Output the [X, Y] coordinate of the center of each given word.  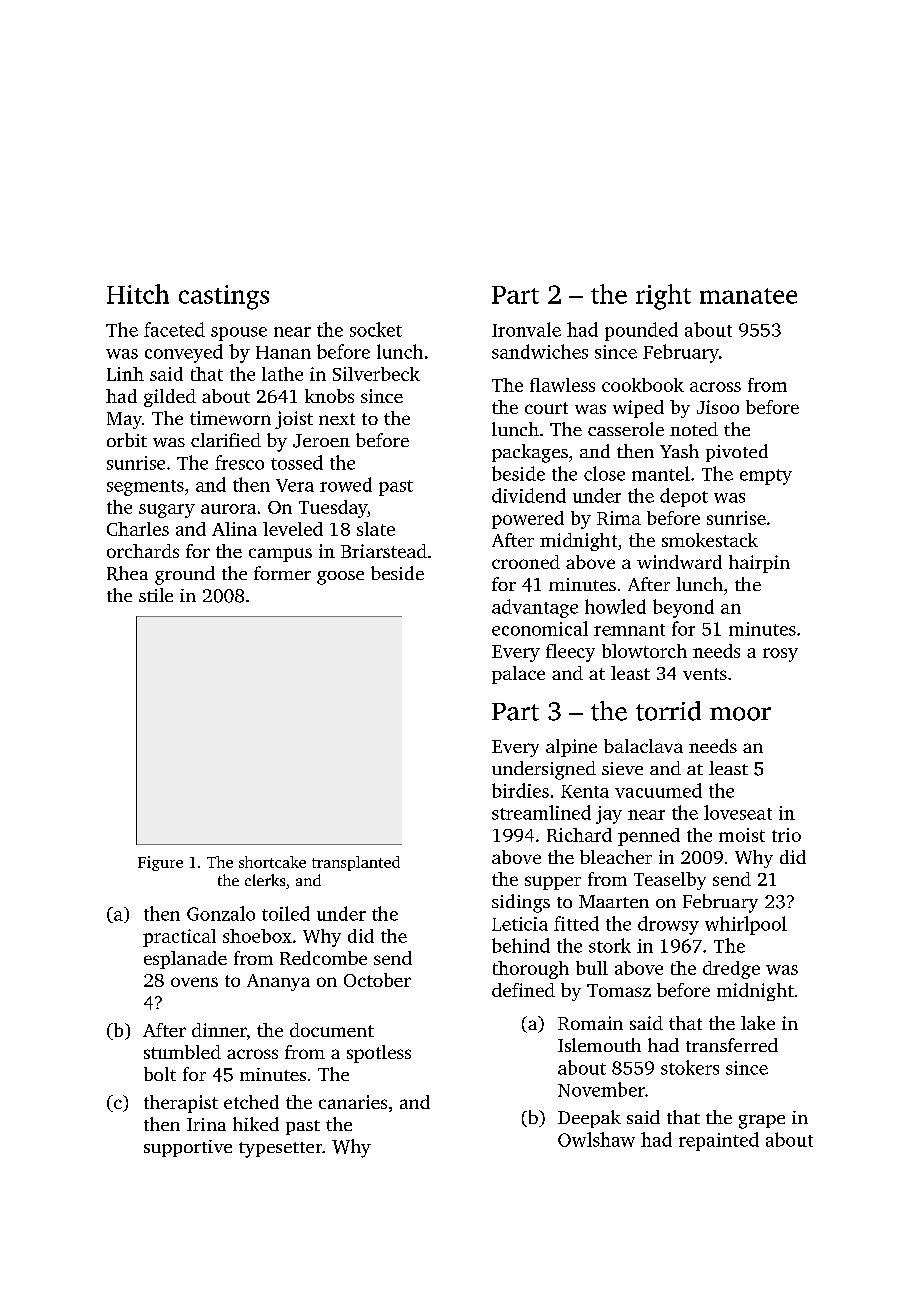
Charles [138, 529]
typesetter [280, 1150]
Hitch [138, 294]
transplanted [356, 863]
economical [540, 628]
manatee [748, 296]
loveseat [738, 812]
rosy [780, 655]
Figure [160, 863]
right [663, 297]
